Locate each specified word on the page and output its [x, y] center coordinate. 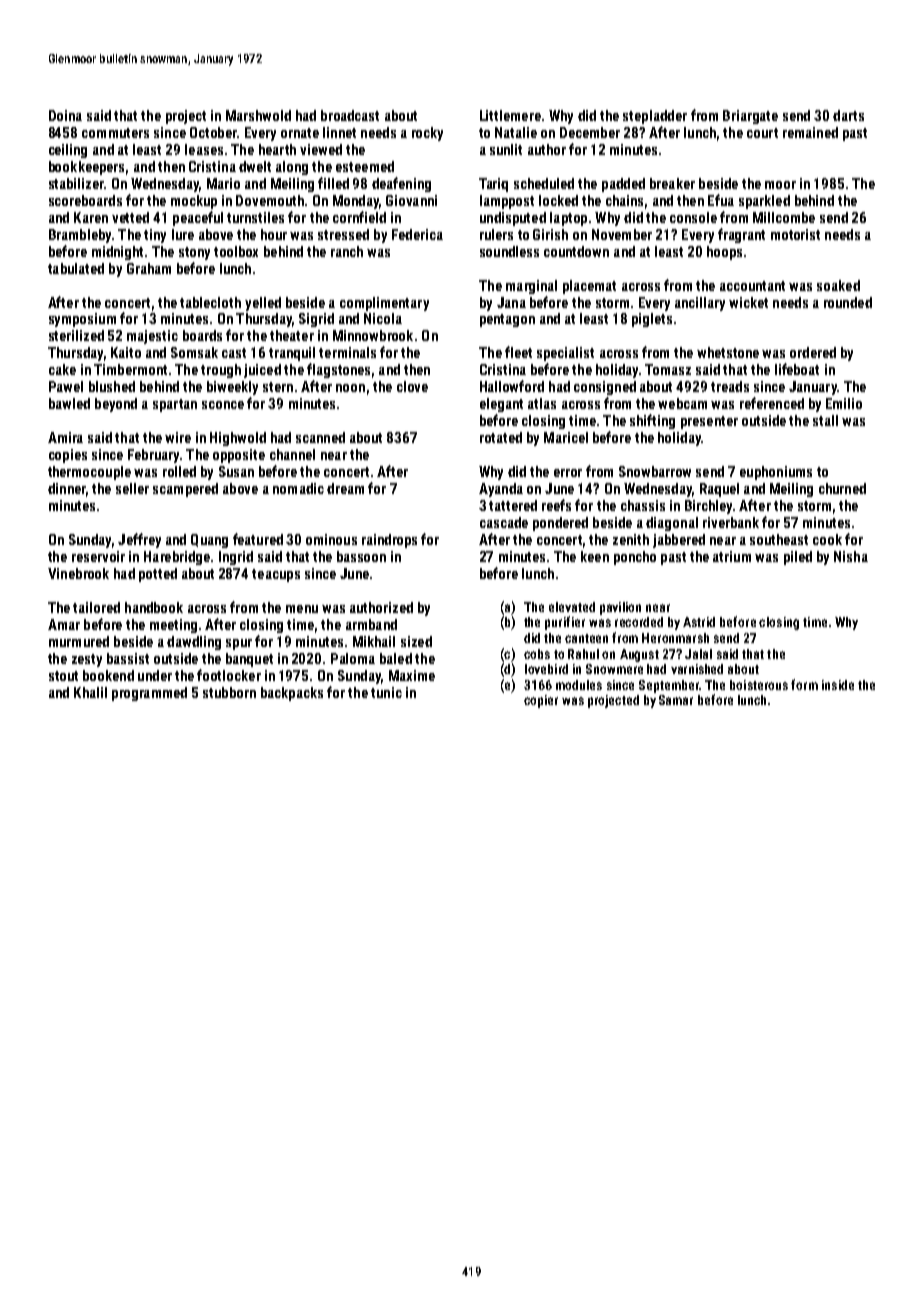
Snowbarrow [655, 471]
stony [194, 253]
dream [345, 488]
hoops [724, 253]
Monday [356, 202]
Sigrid [316, 320]
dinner [67, 488]
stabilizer [76, 183]
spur [239, 644]
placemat [589, 287]
